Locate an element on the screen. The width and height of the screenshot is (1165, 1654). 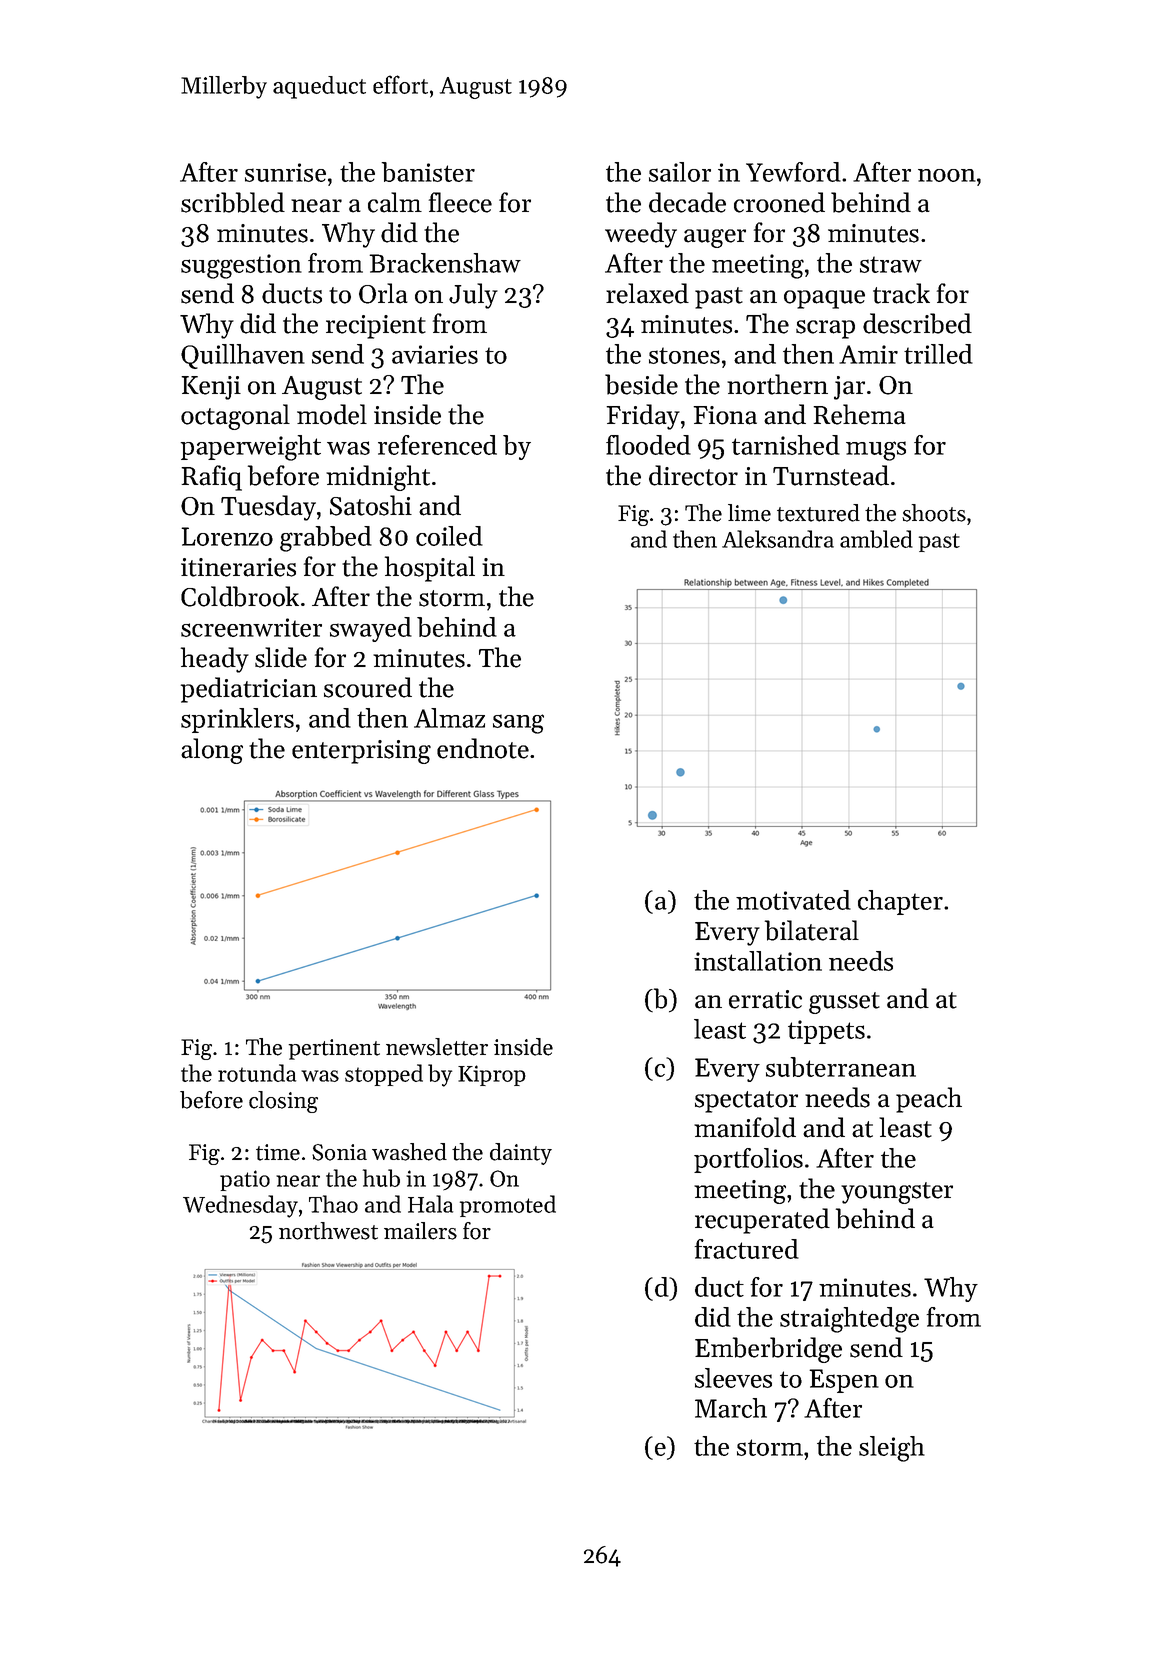
calm is located at coordinates (395, 202).
